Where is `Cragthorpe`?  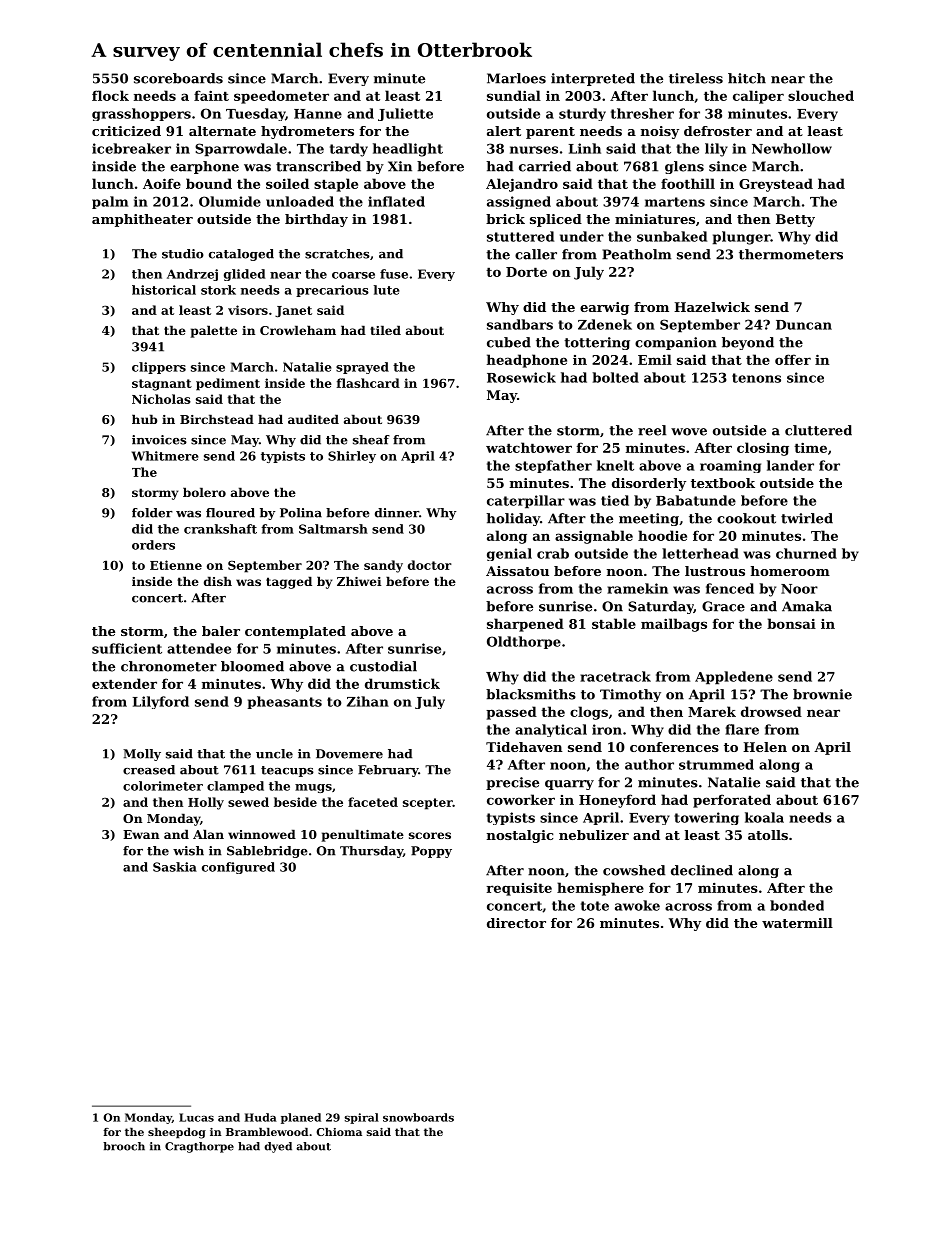
Cragthorpe is located at coordinates (199, 1147).
